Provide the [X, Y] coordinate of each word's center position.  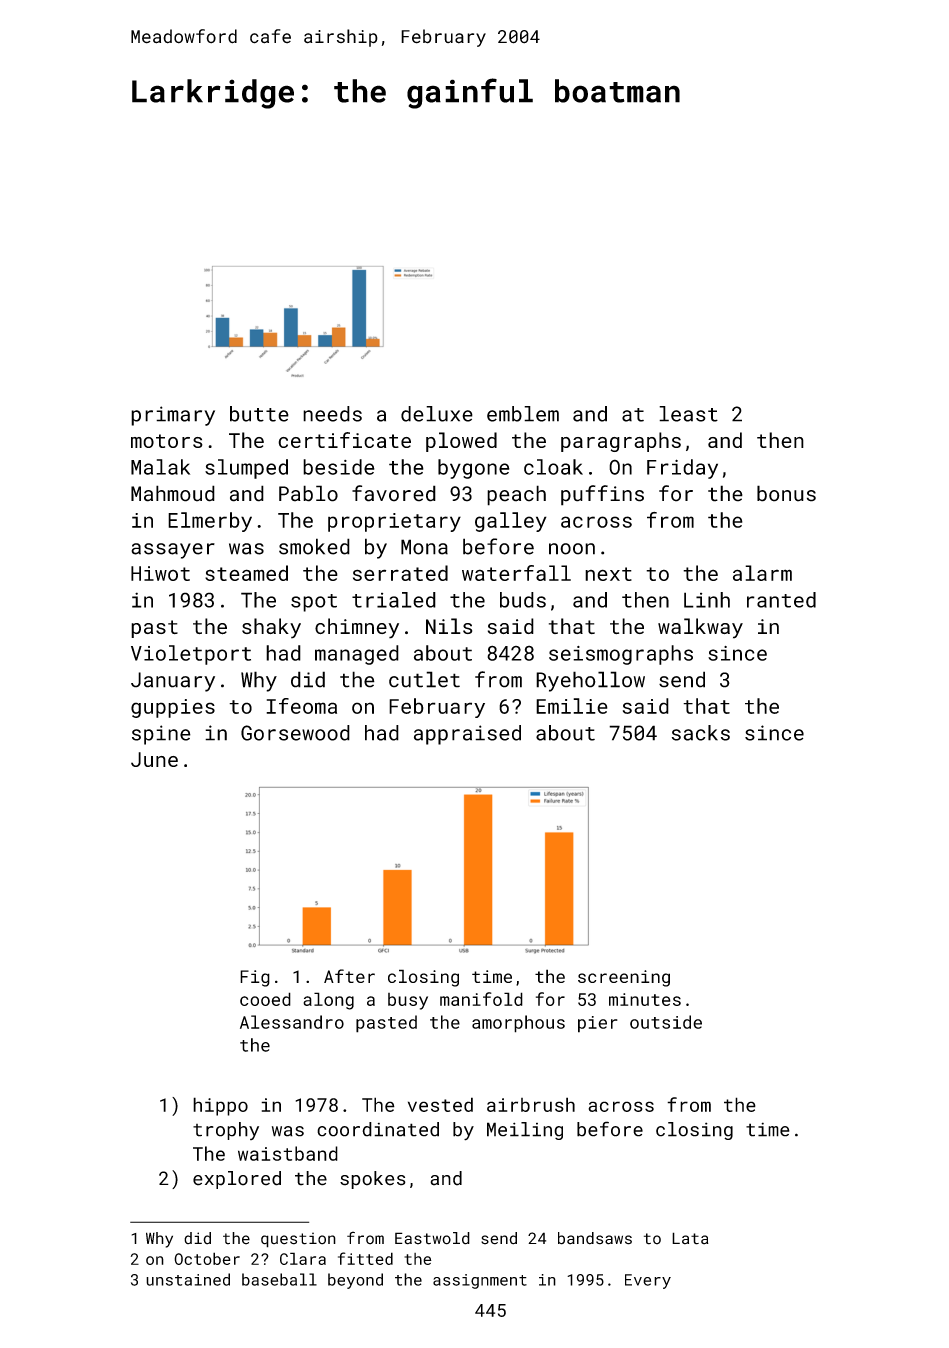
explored [237, 1180]
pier [598, 1024]
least [688, 414]
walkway [700, 628]
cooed [265, 999]
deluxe [437, 414]
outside [666, 1022]
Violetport [191, 655]
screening [624, 978]
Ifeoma [301, 706]
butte [259, 414]
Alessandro [292, 1022]
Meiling [525, 1131]
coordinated [378, 1129]
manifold [481, 999]
